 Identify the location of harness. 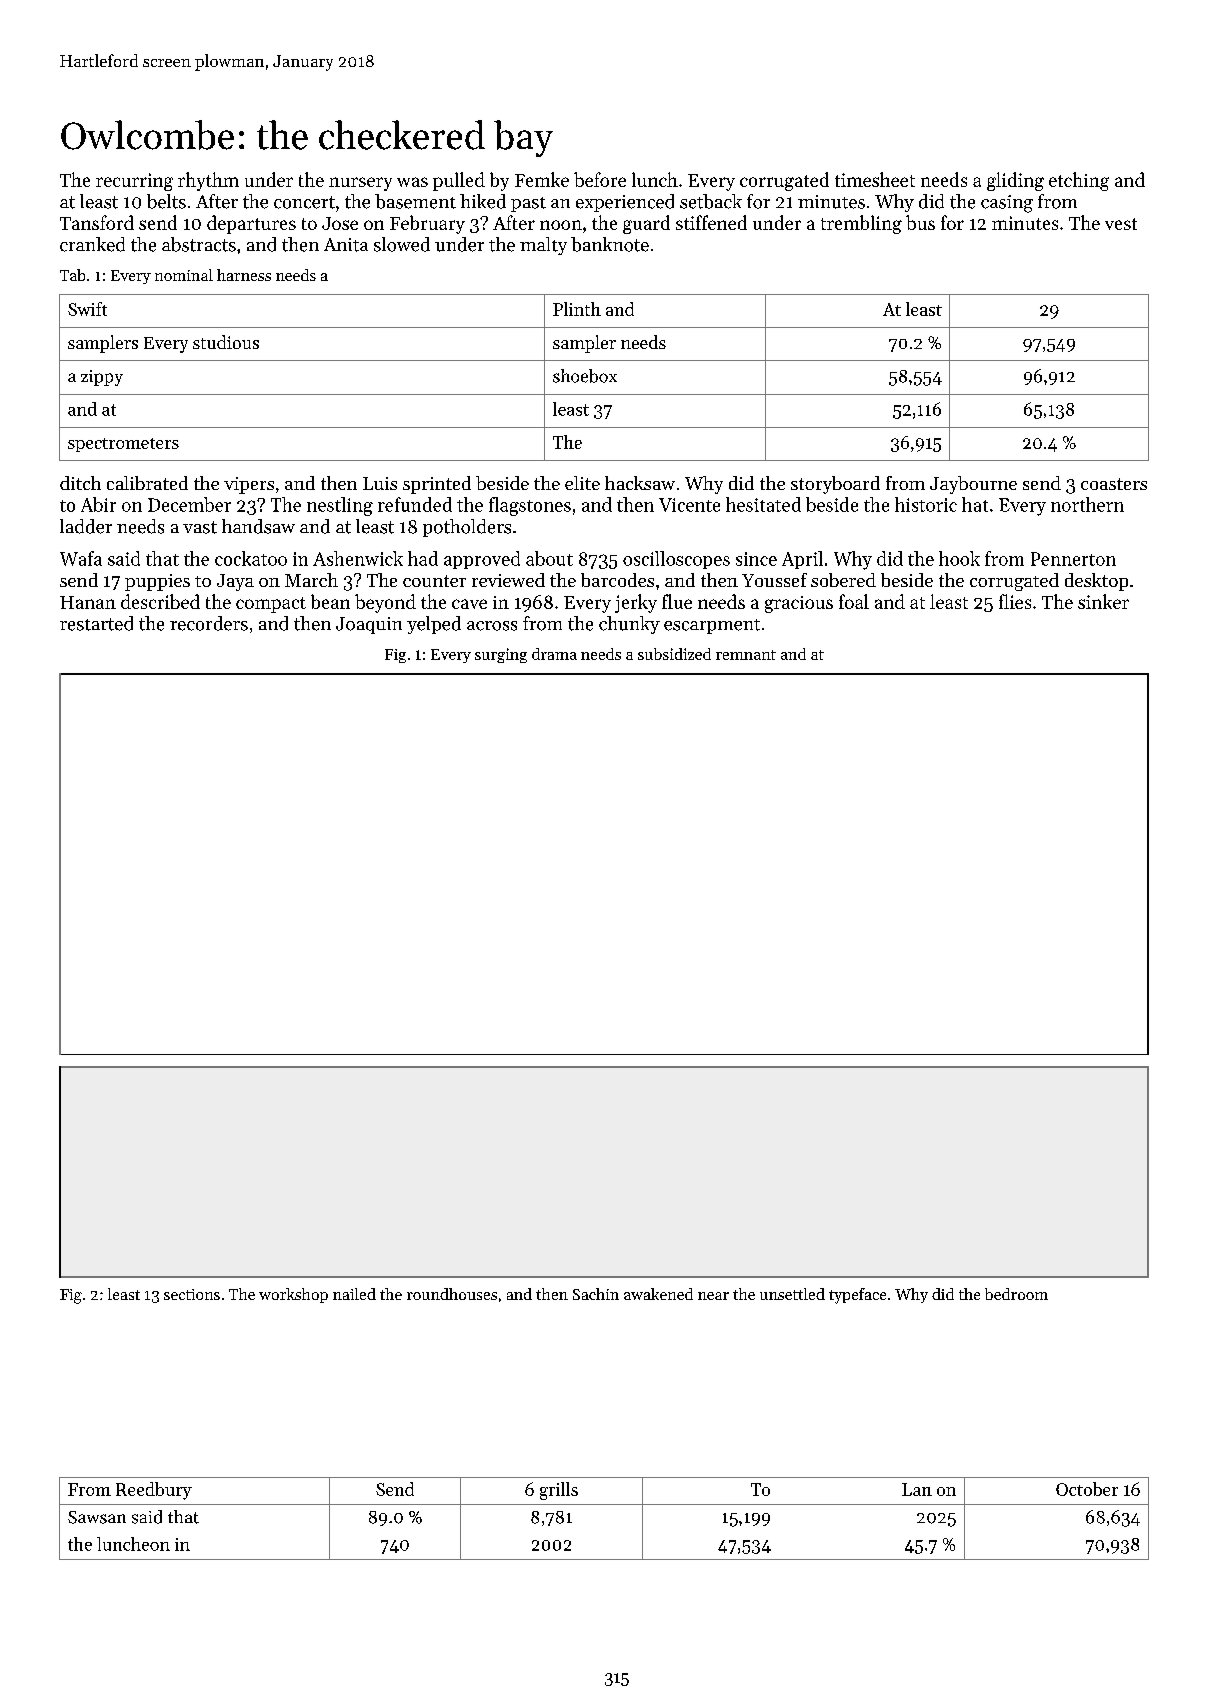
(244, 275).
